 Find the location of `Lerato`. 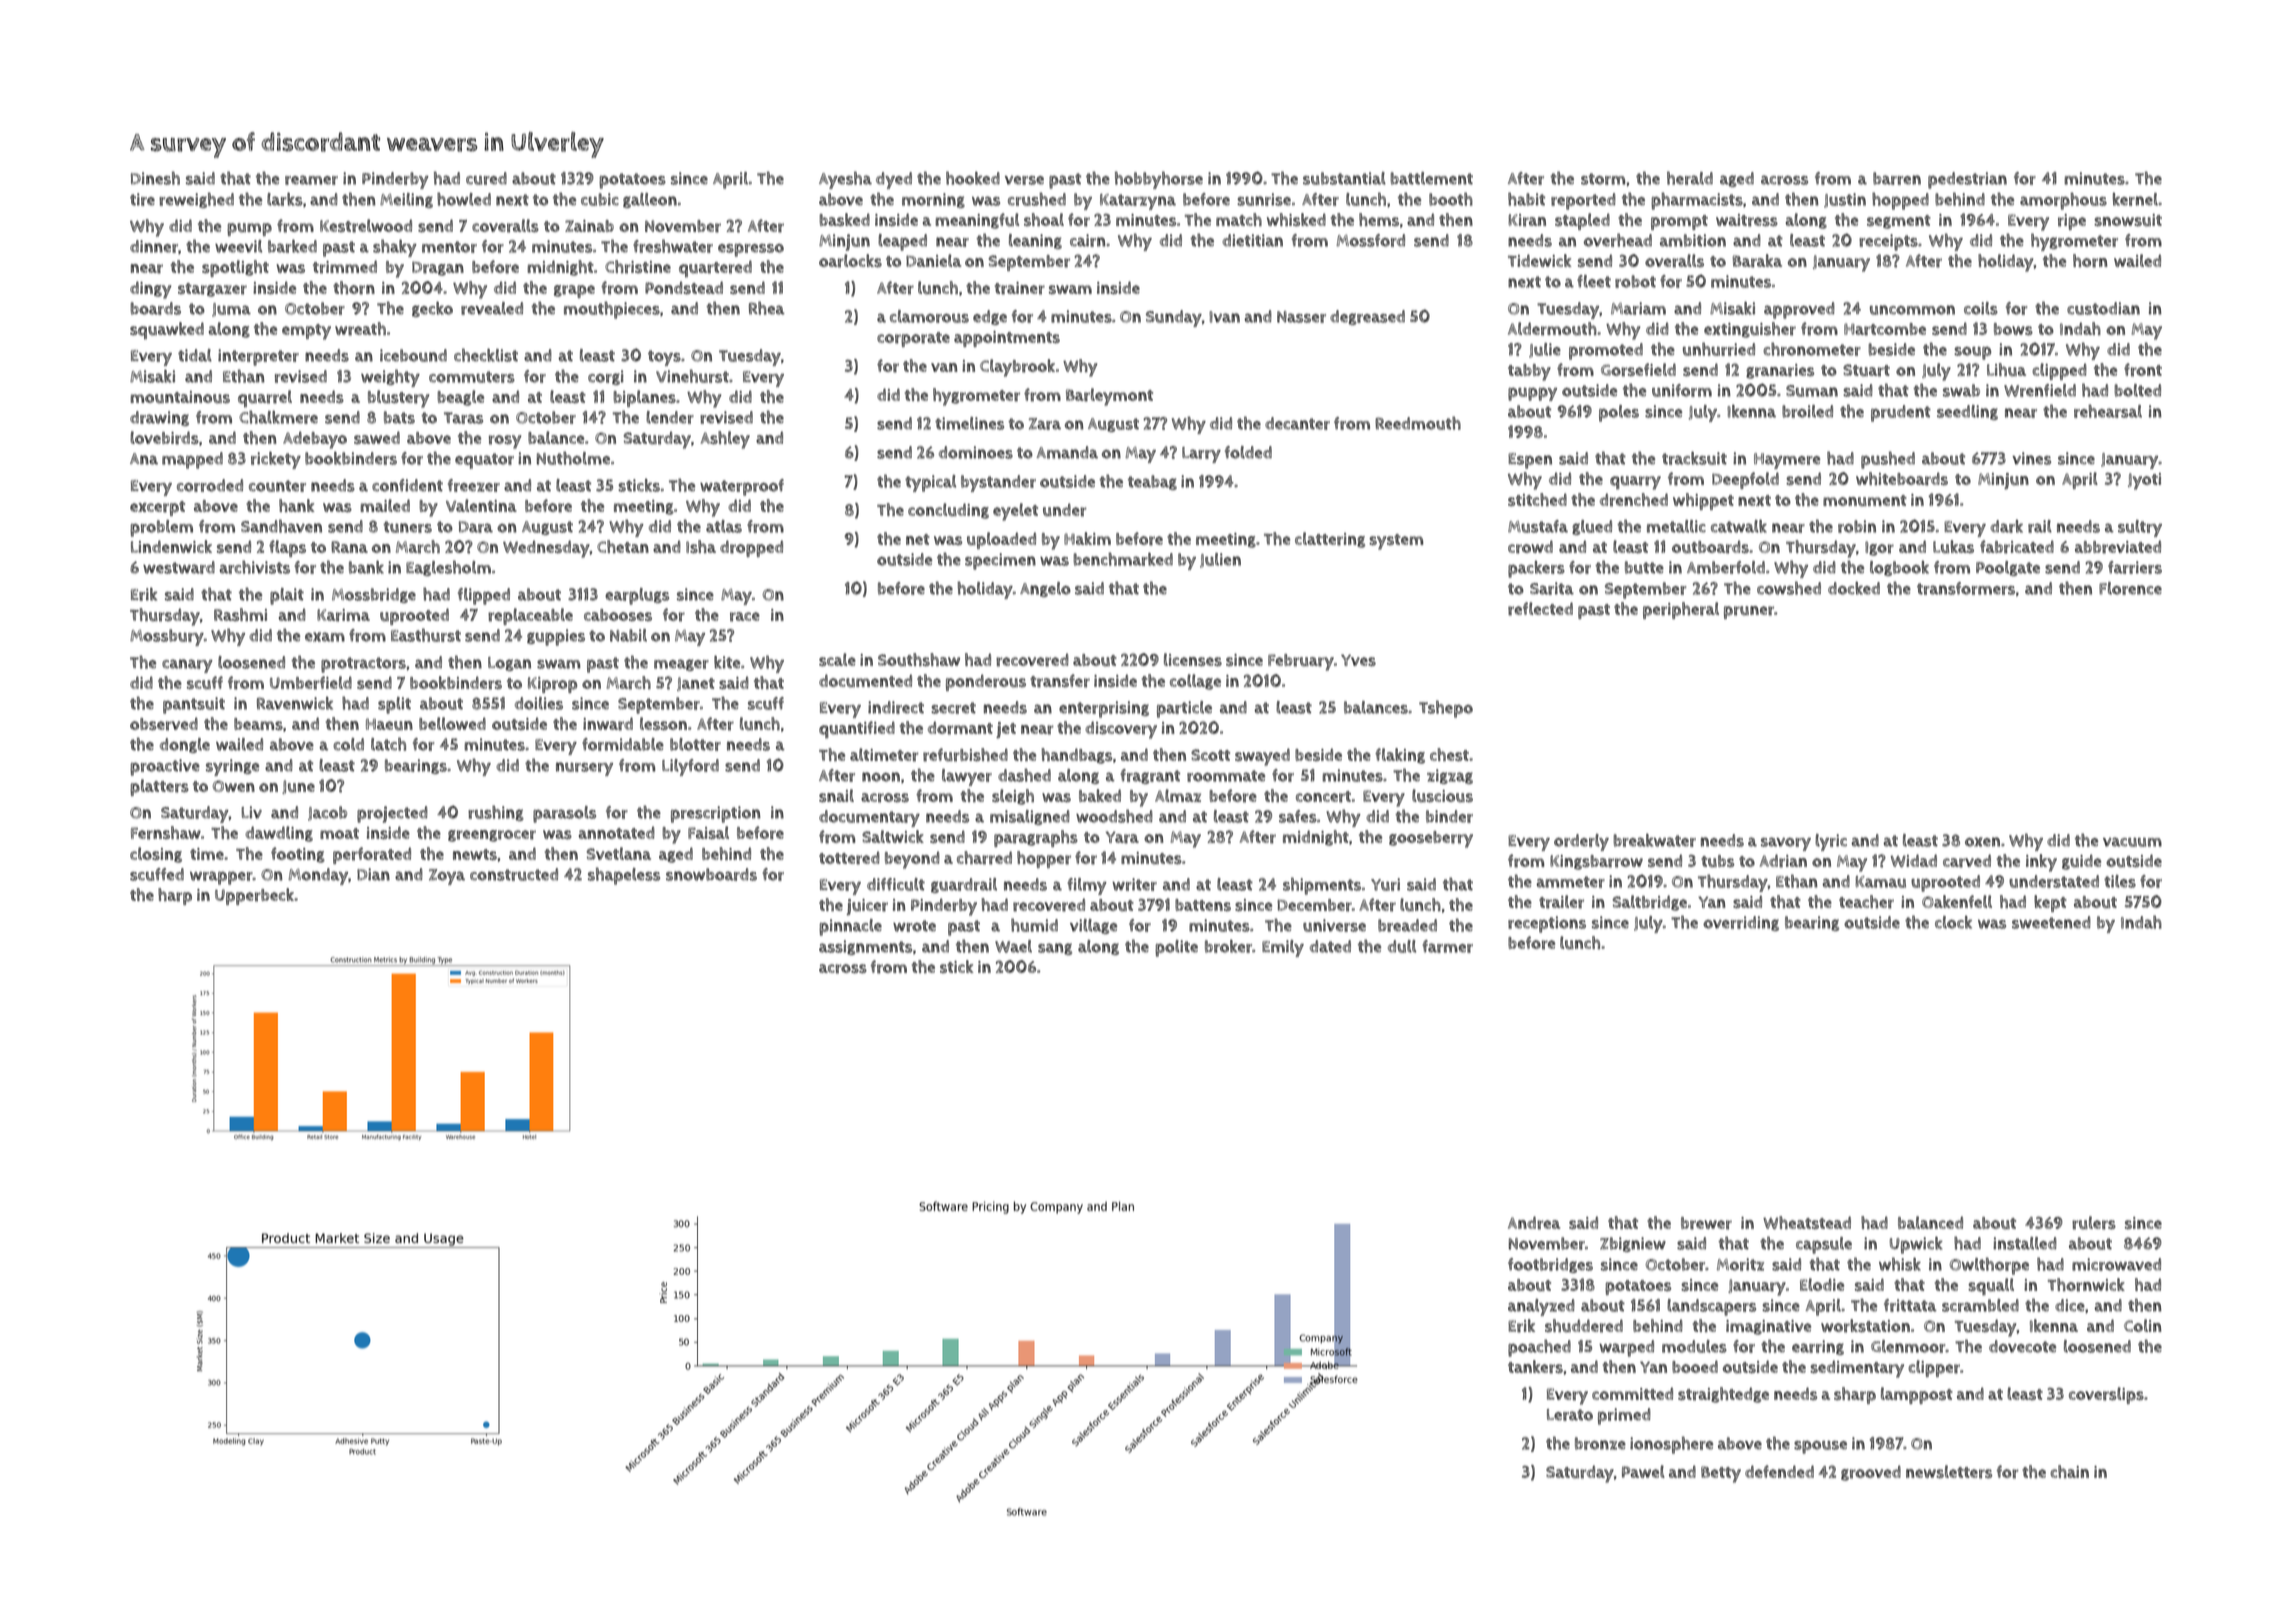

Lerato is located at coordinates (1570, 1415).
